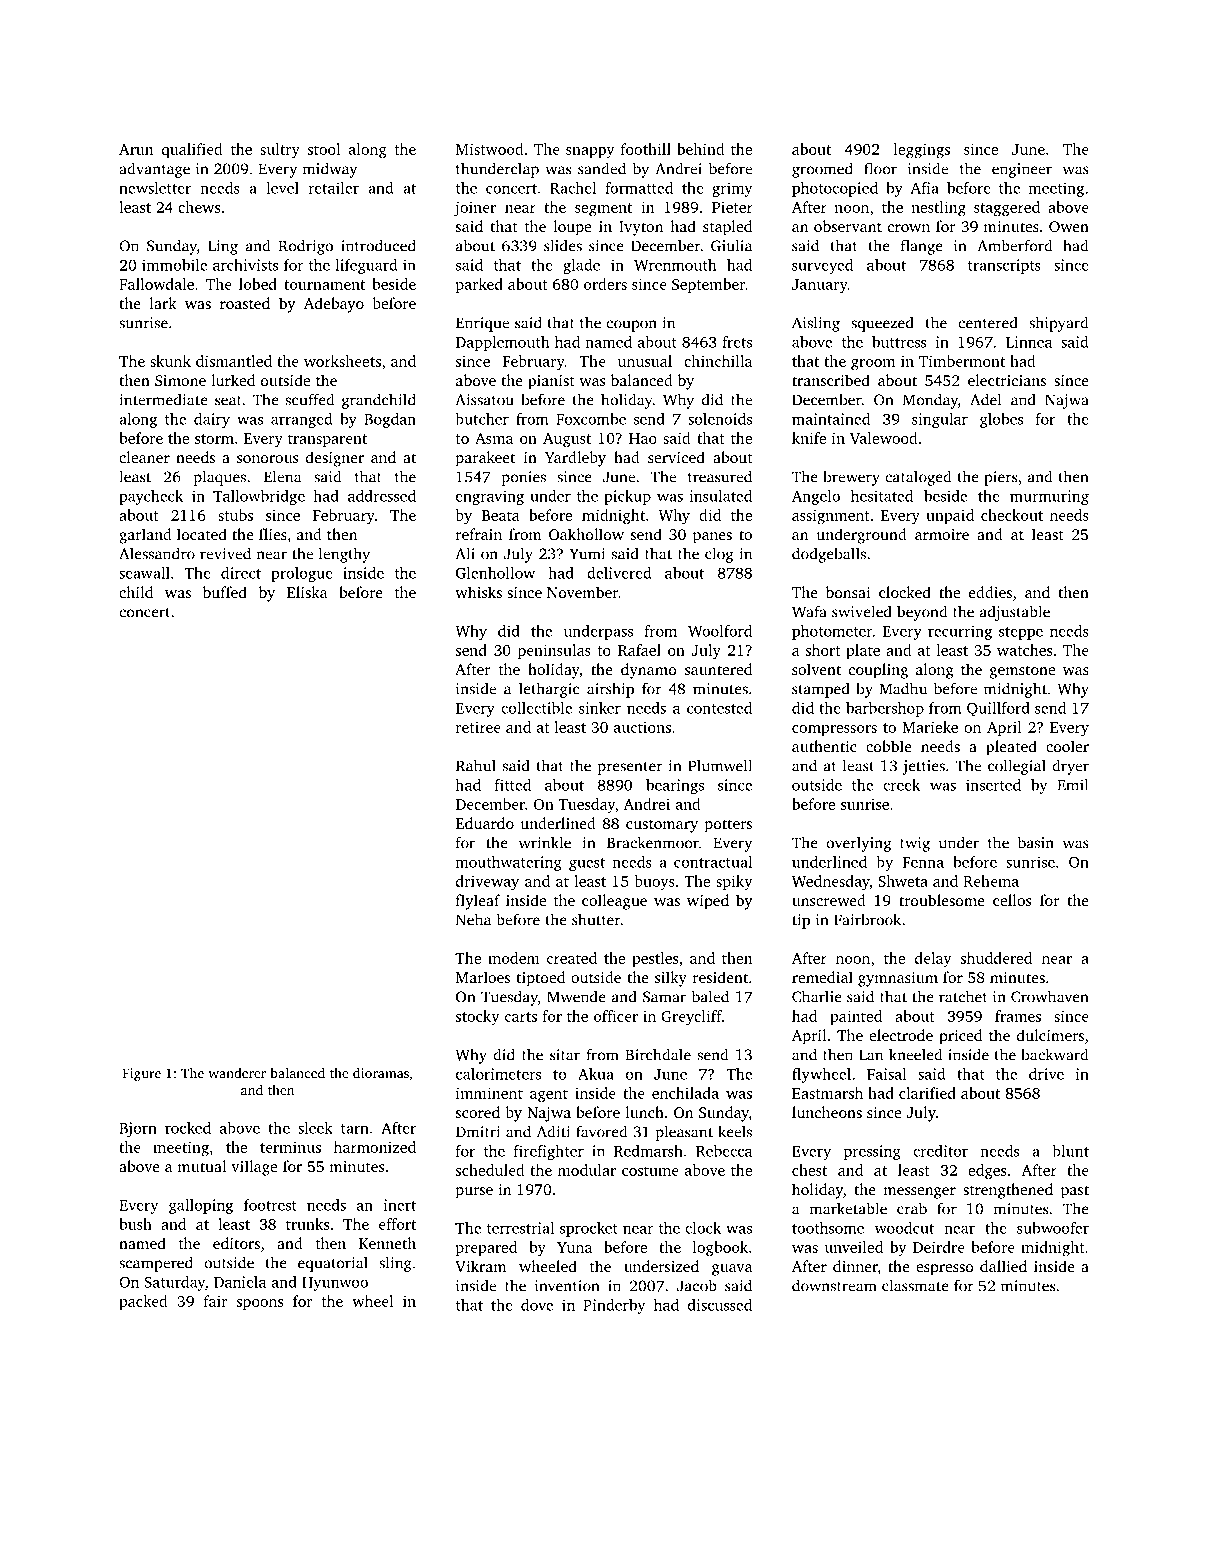 Image resolution: width=1208 pixels, height=1563 pixels. Describe the element at coordinates (144, 573) in the screenshot. I see `seawall` at that location.
